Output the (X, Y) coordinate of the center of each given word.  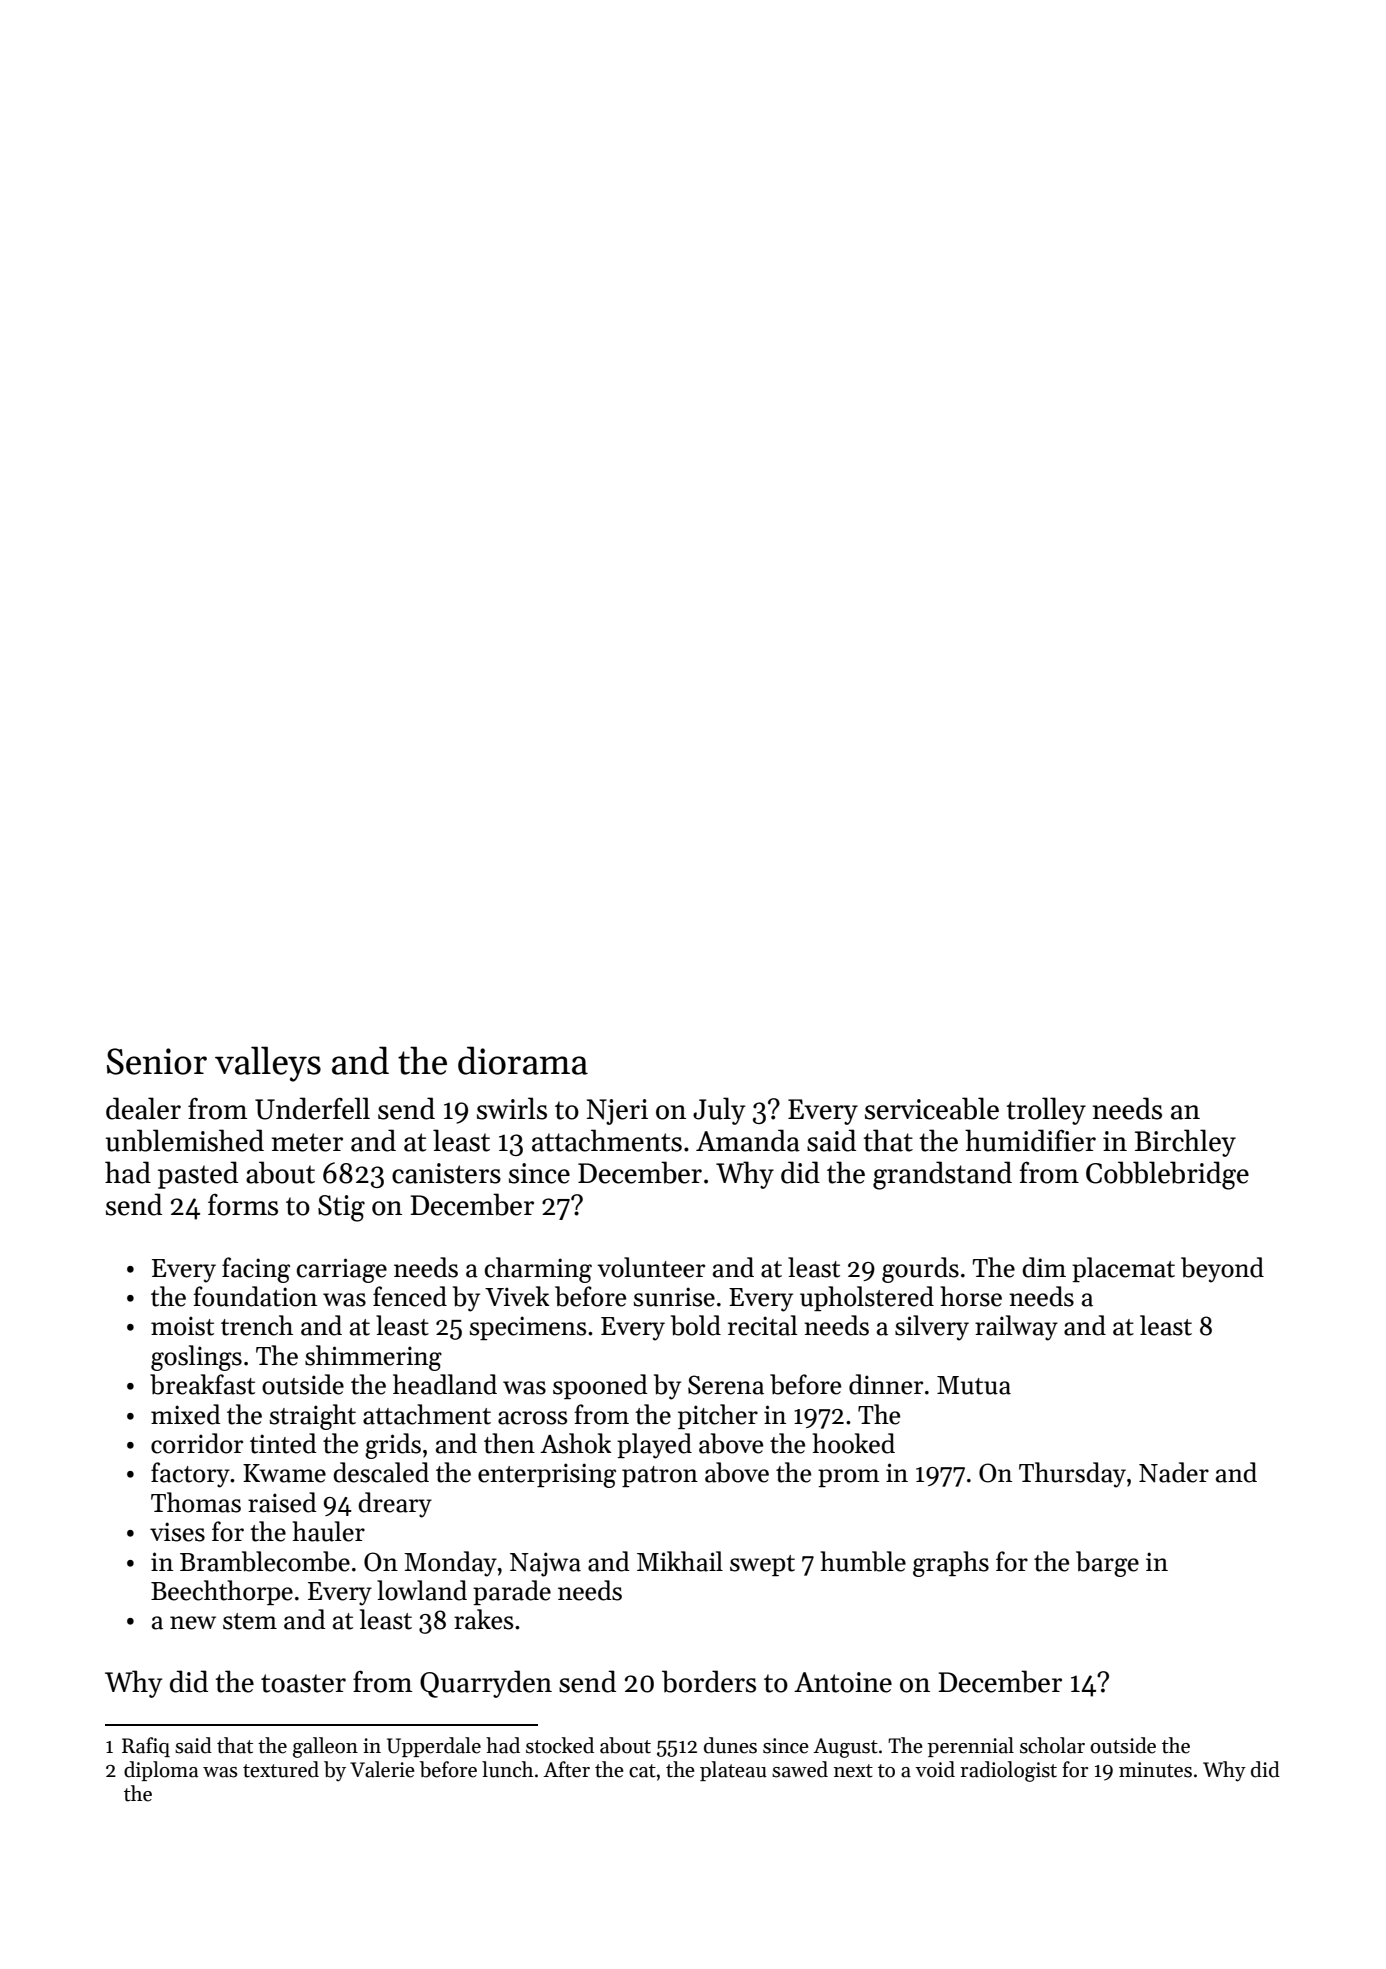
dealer (143, 1108)
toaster (303, 1683)
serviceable (932, 1108)
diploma (161, 1771)
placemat (1123, 1269)
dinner (886, 1384)
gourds (920, 1270)
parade (512, 1592)
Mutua (974, 1385)
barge (1107, 1564)
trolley (1046, 1111)
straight (313, 1417)
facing (256, 1270)
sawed (800, 1769)
